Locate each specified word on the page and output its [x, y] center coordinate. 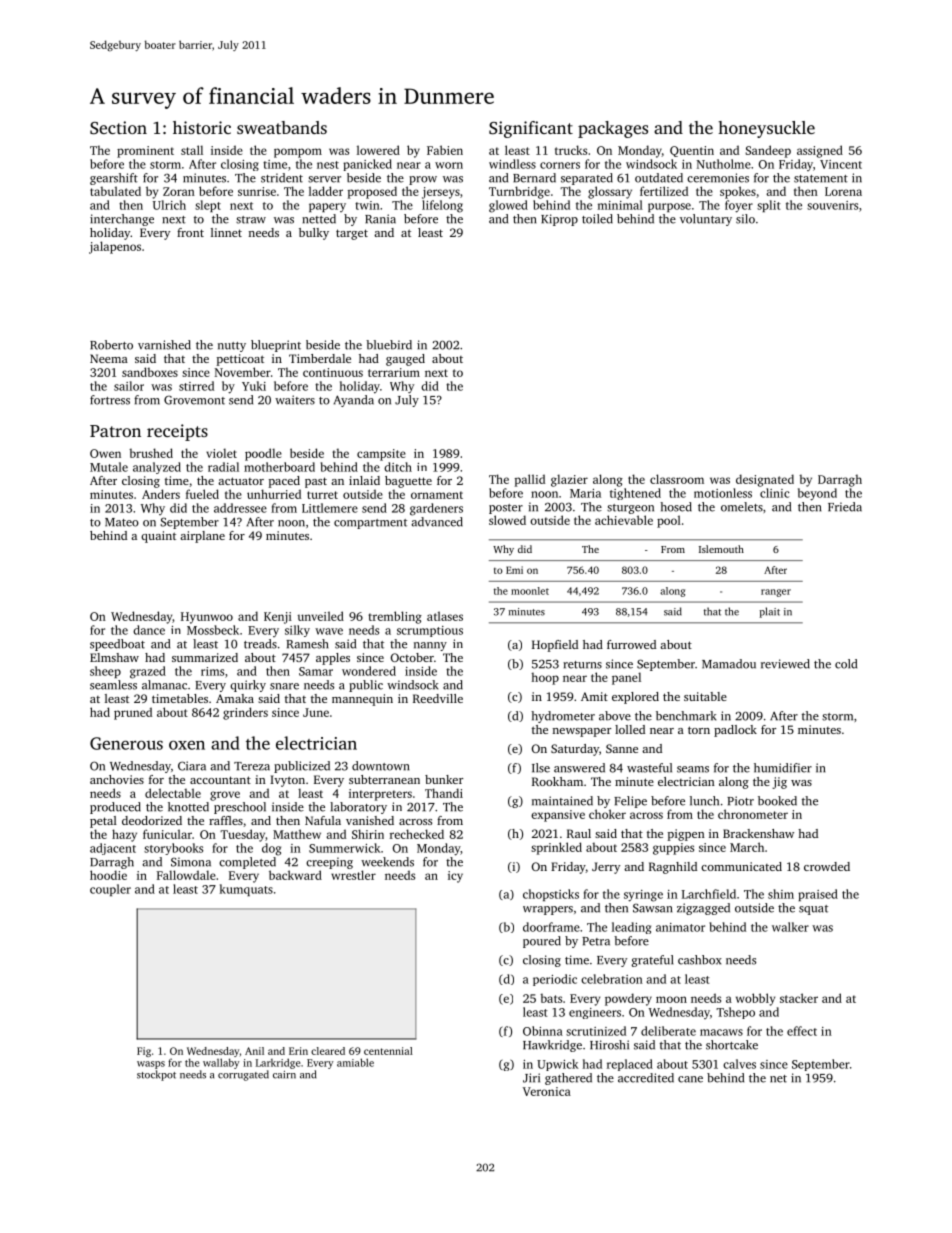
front [190, 232]
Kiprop [559, 220]
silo [745, 219]
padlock [735, 731]
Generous [126, 743]
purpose [669, 207]
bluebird [389, 345]
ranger [776, 593]
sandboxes [150, 372]
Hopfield [555, 646]
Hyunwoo [207, 618]
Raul [579, 833]
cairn [284, 1075]
